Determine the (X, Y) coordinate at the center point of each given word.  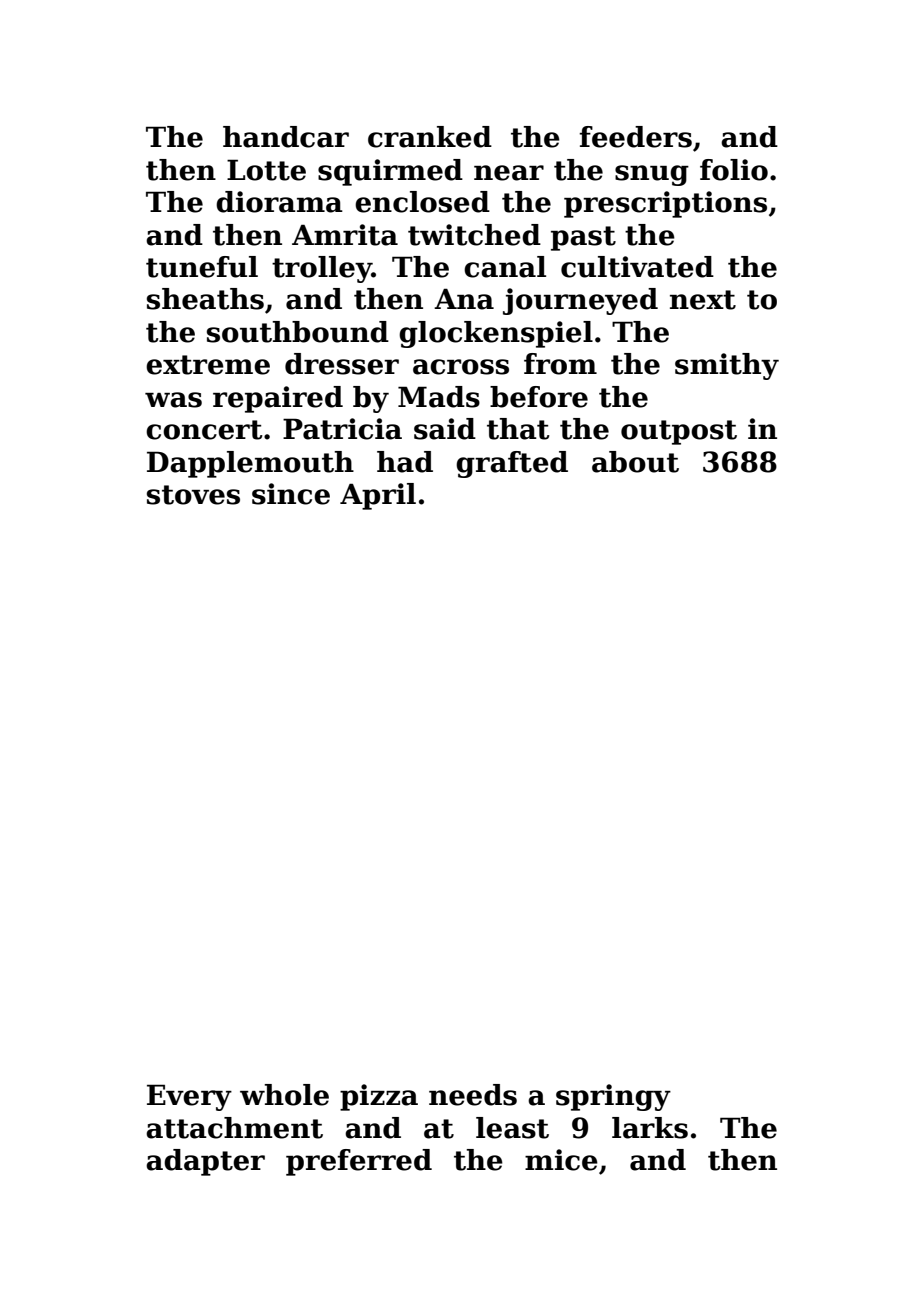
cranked (430, 137)
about (635, 462)
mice (561, 1160)
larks (650, 1128)
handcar (286, 137)
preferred (359, 1162)
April (378, 496)
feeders (636, 137)
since (291, 494)
